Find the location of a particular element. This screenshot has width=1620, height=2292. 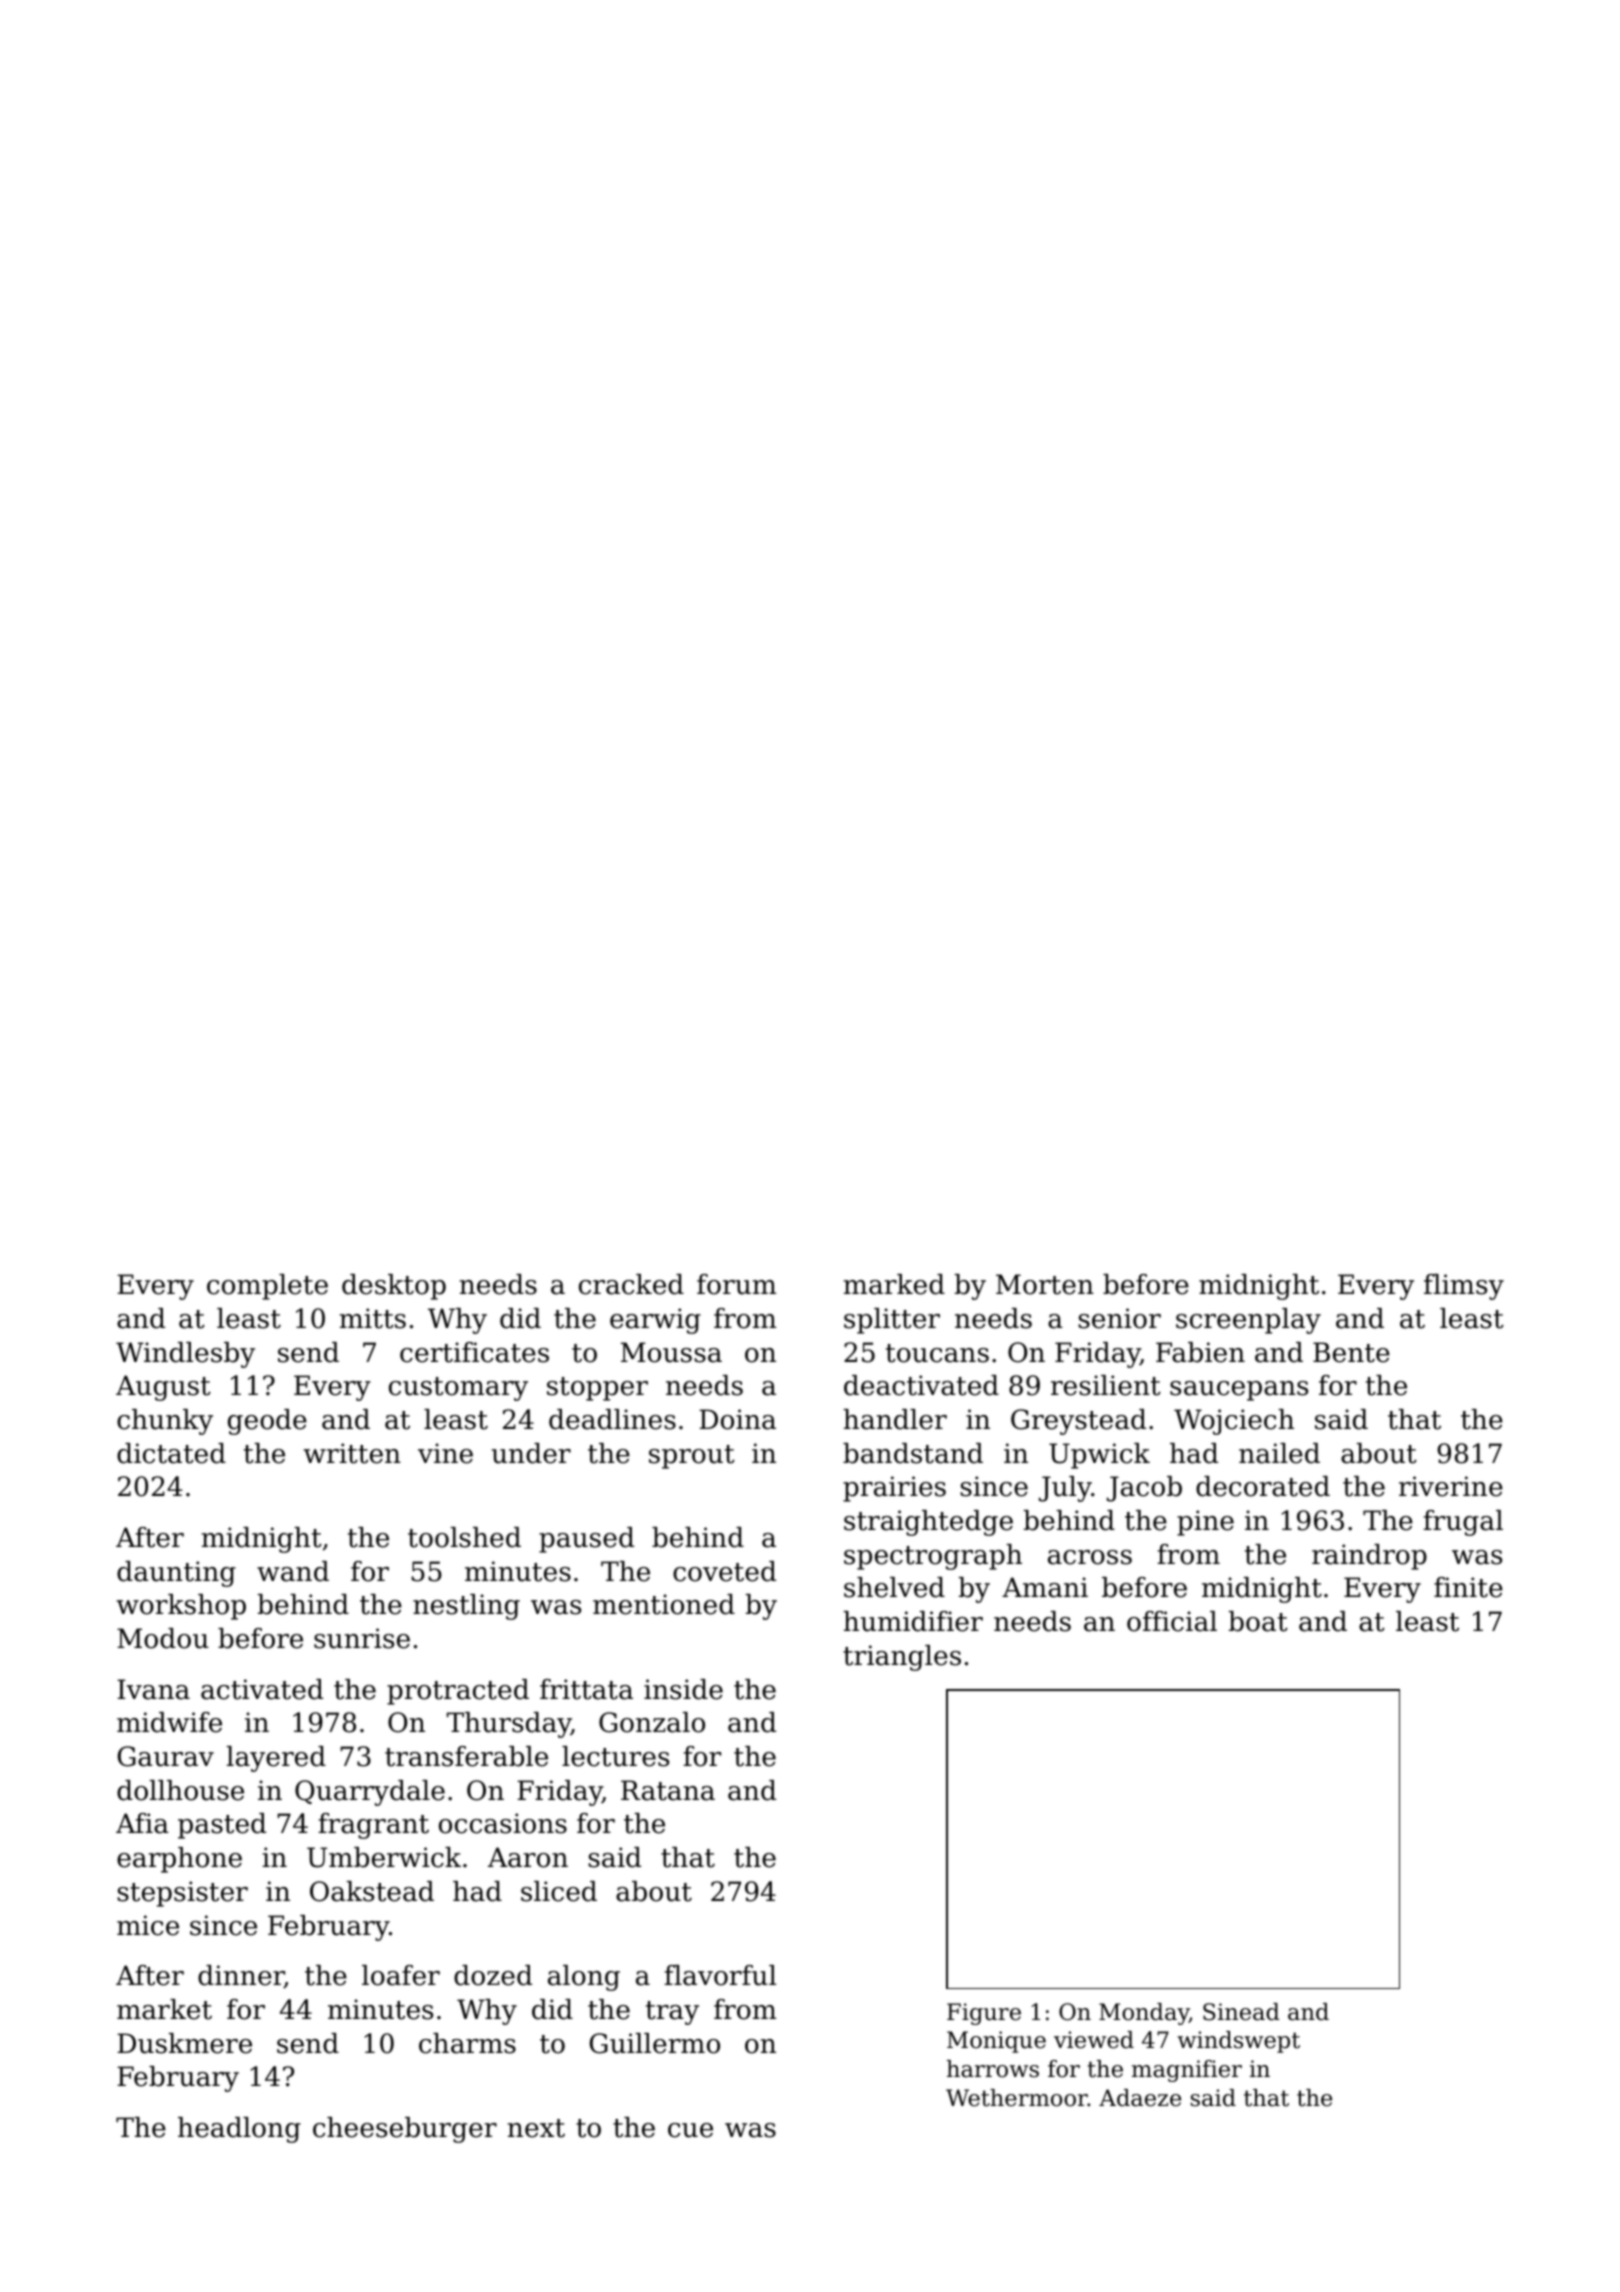

earphone is located at coordinates (179, 1860).
